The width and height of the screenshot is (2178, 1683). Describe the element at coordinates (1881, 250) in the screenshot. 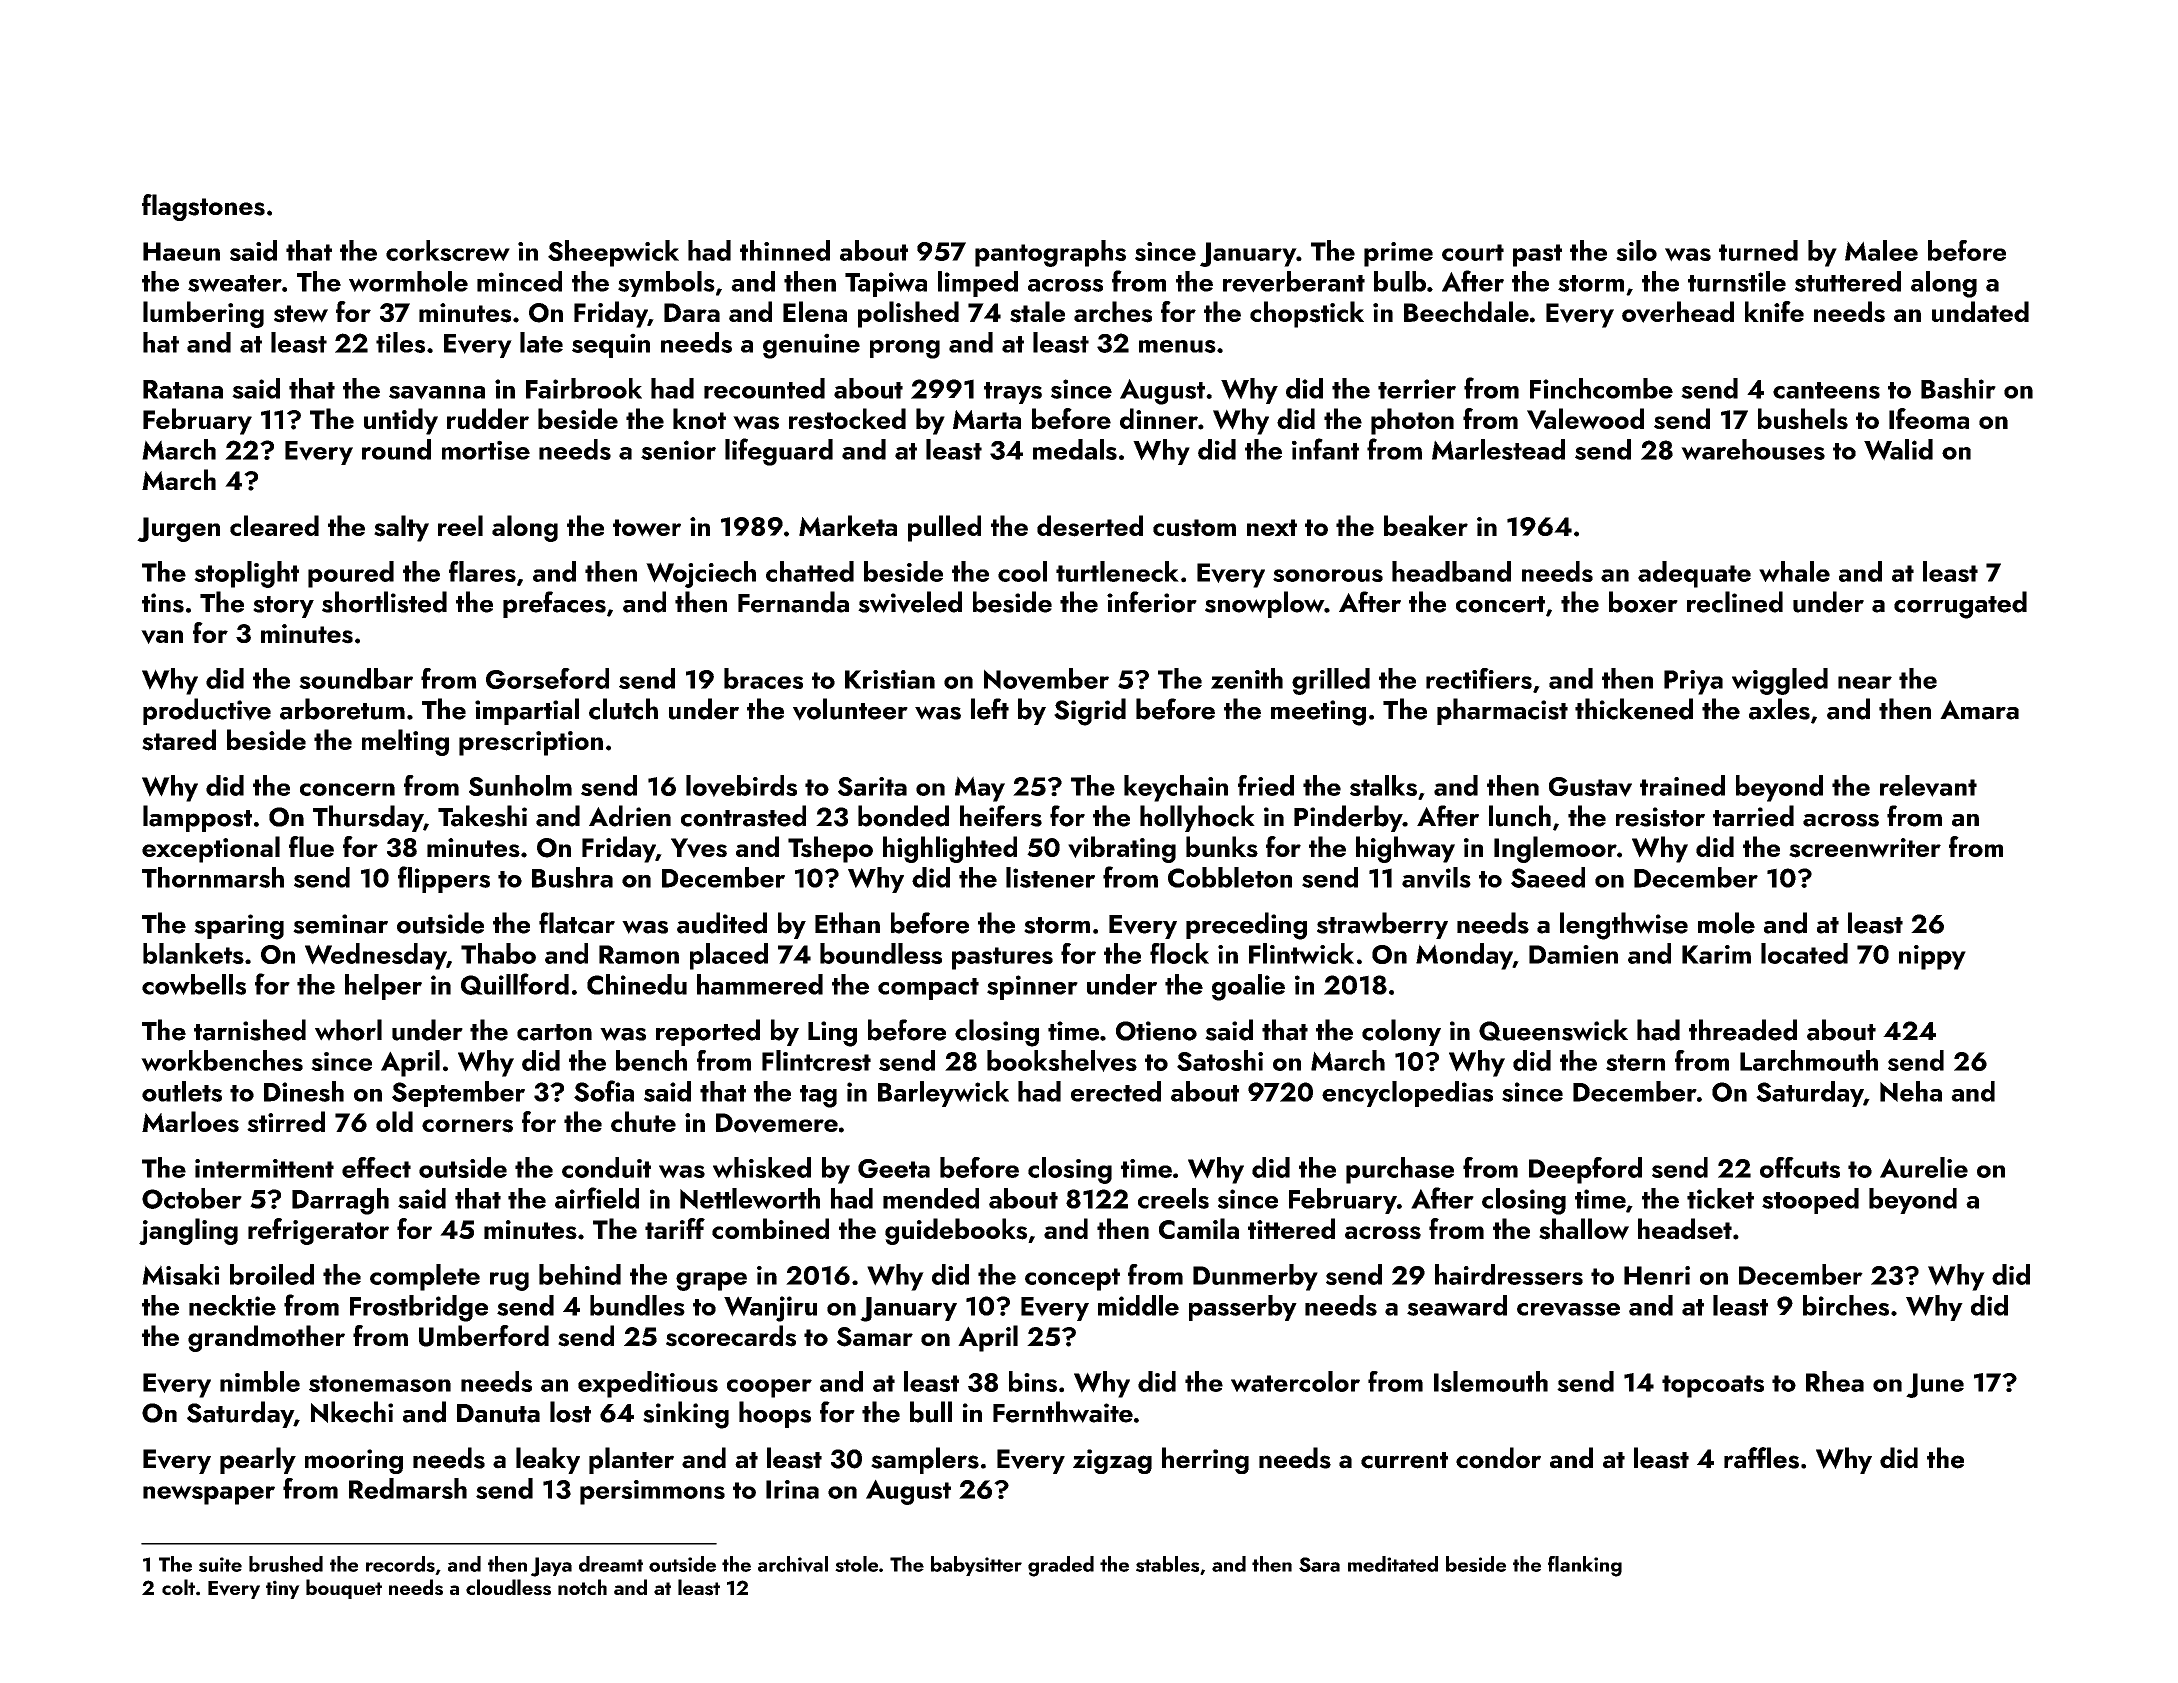

I see `Malee` at that location.
